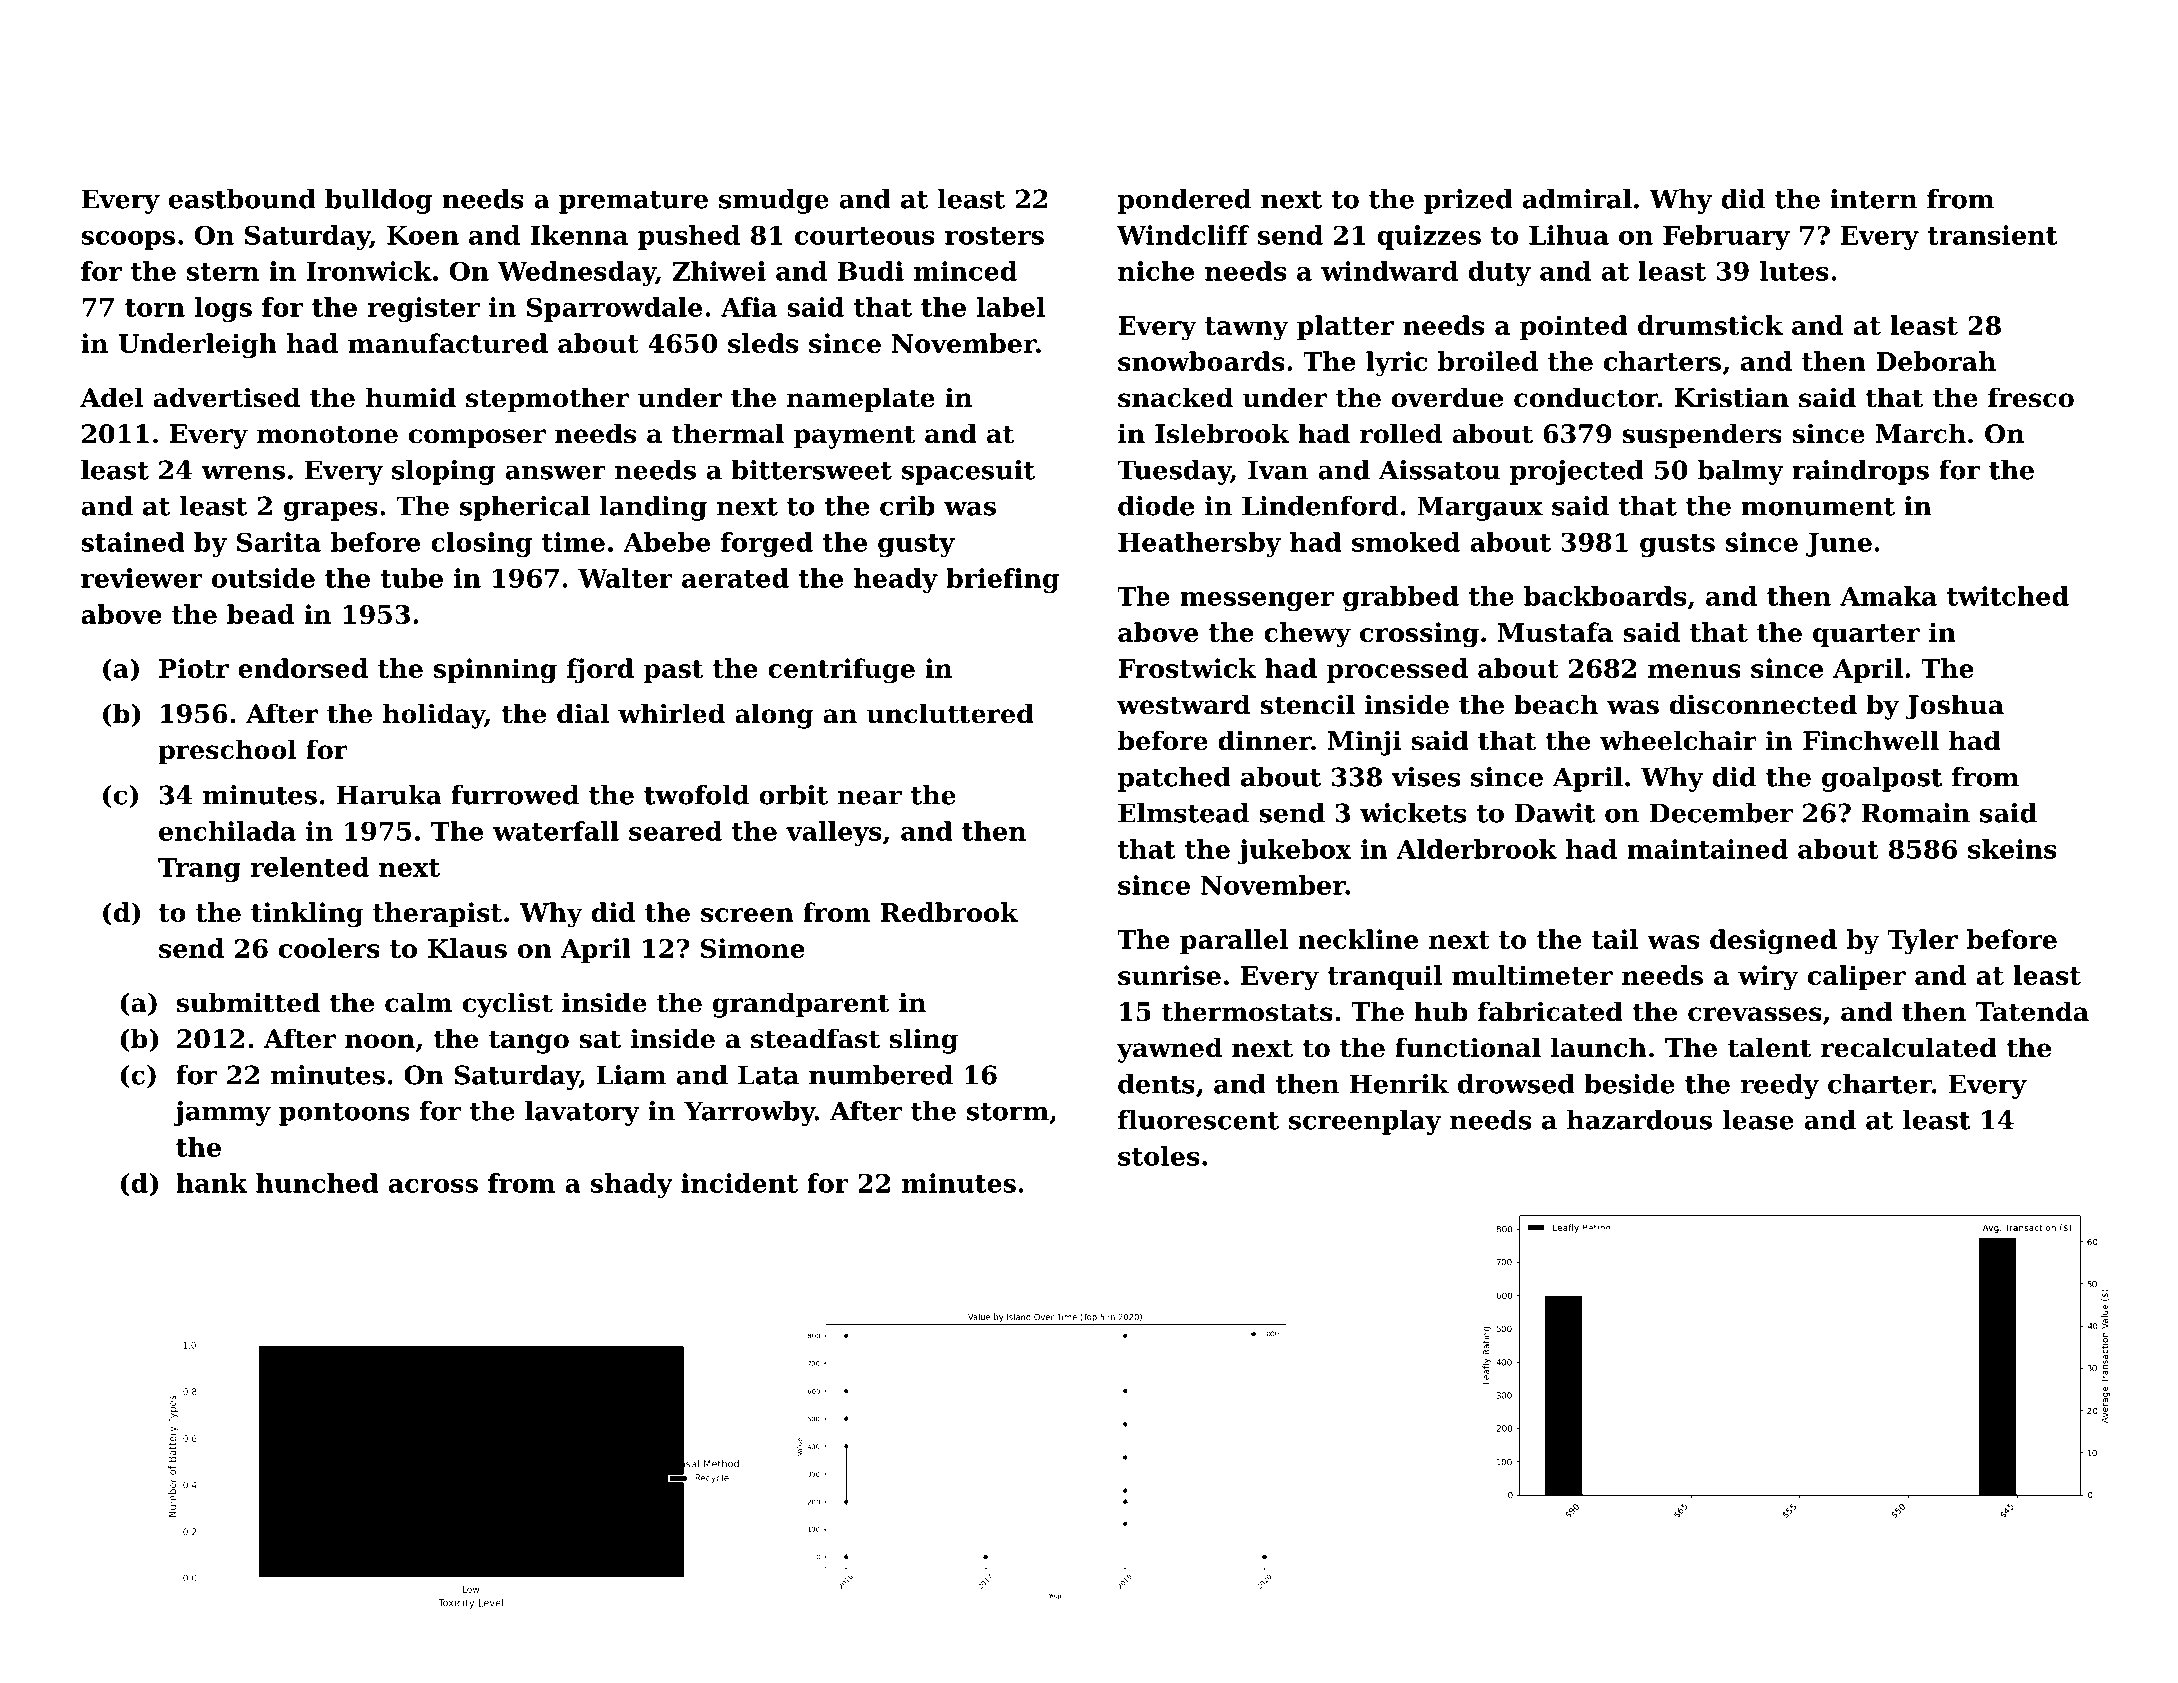 The height and width of the document is (1683, 2178). Describe the element at coordinates (1183, 704) in the document. I see `westward` at that location.
